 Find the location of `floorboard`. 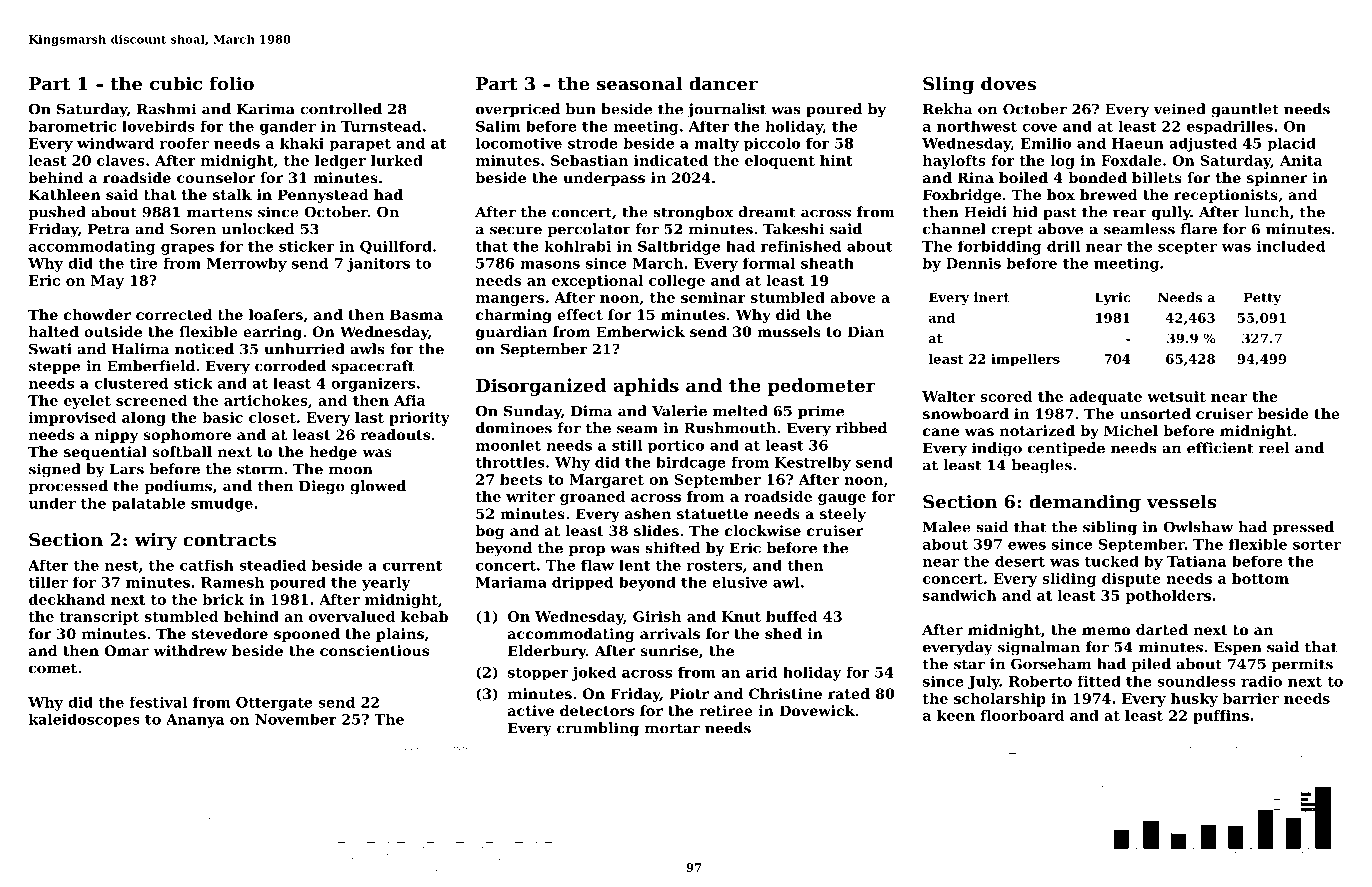

floorboard is located at coordinates (1022, 715).
